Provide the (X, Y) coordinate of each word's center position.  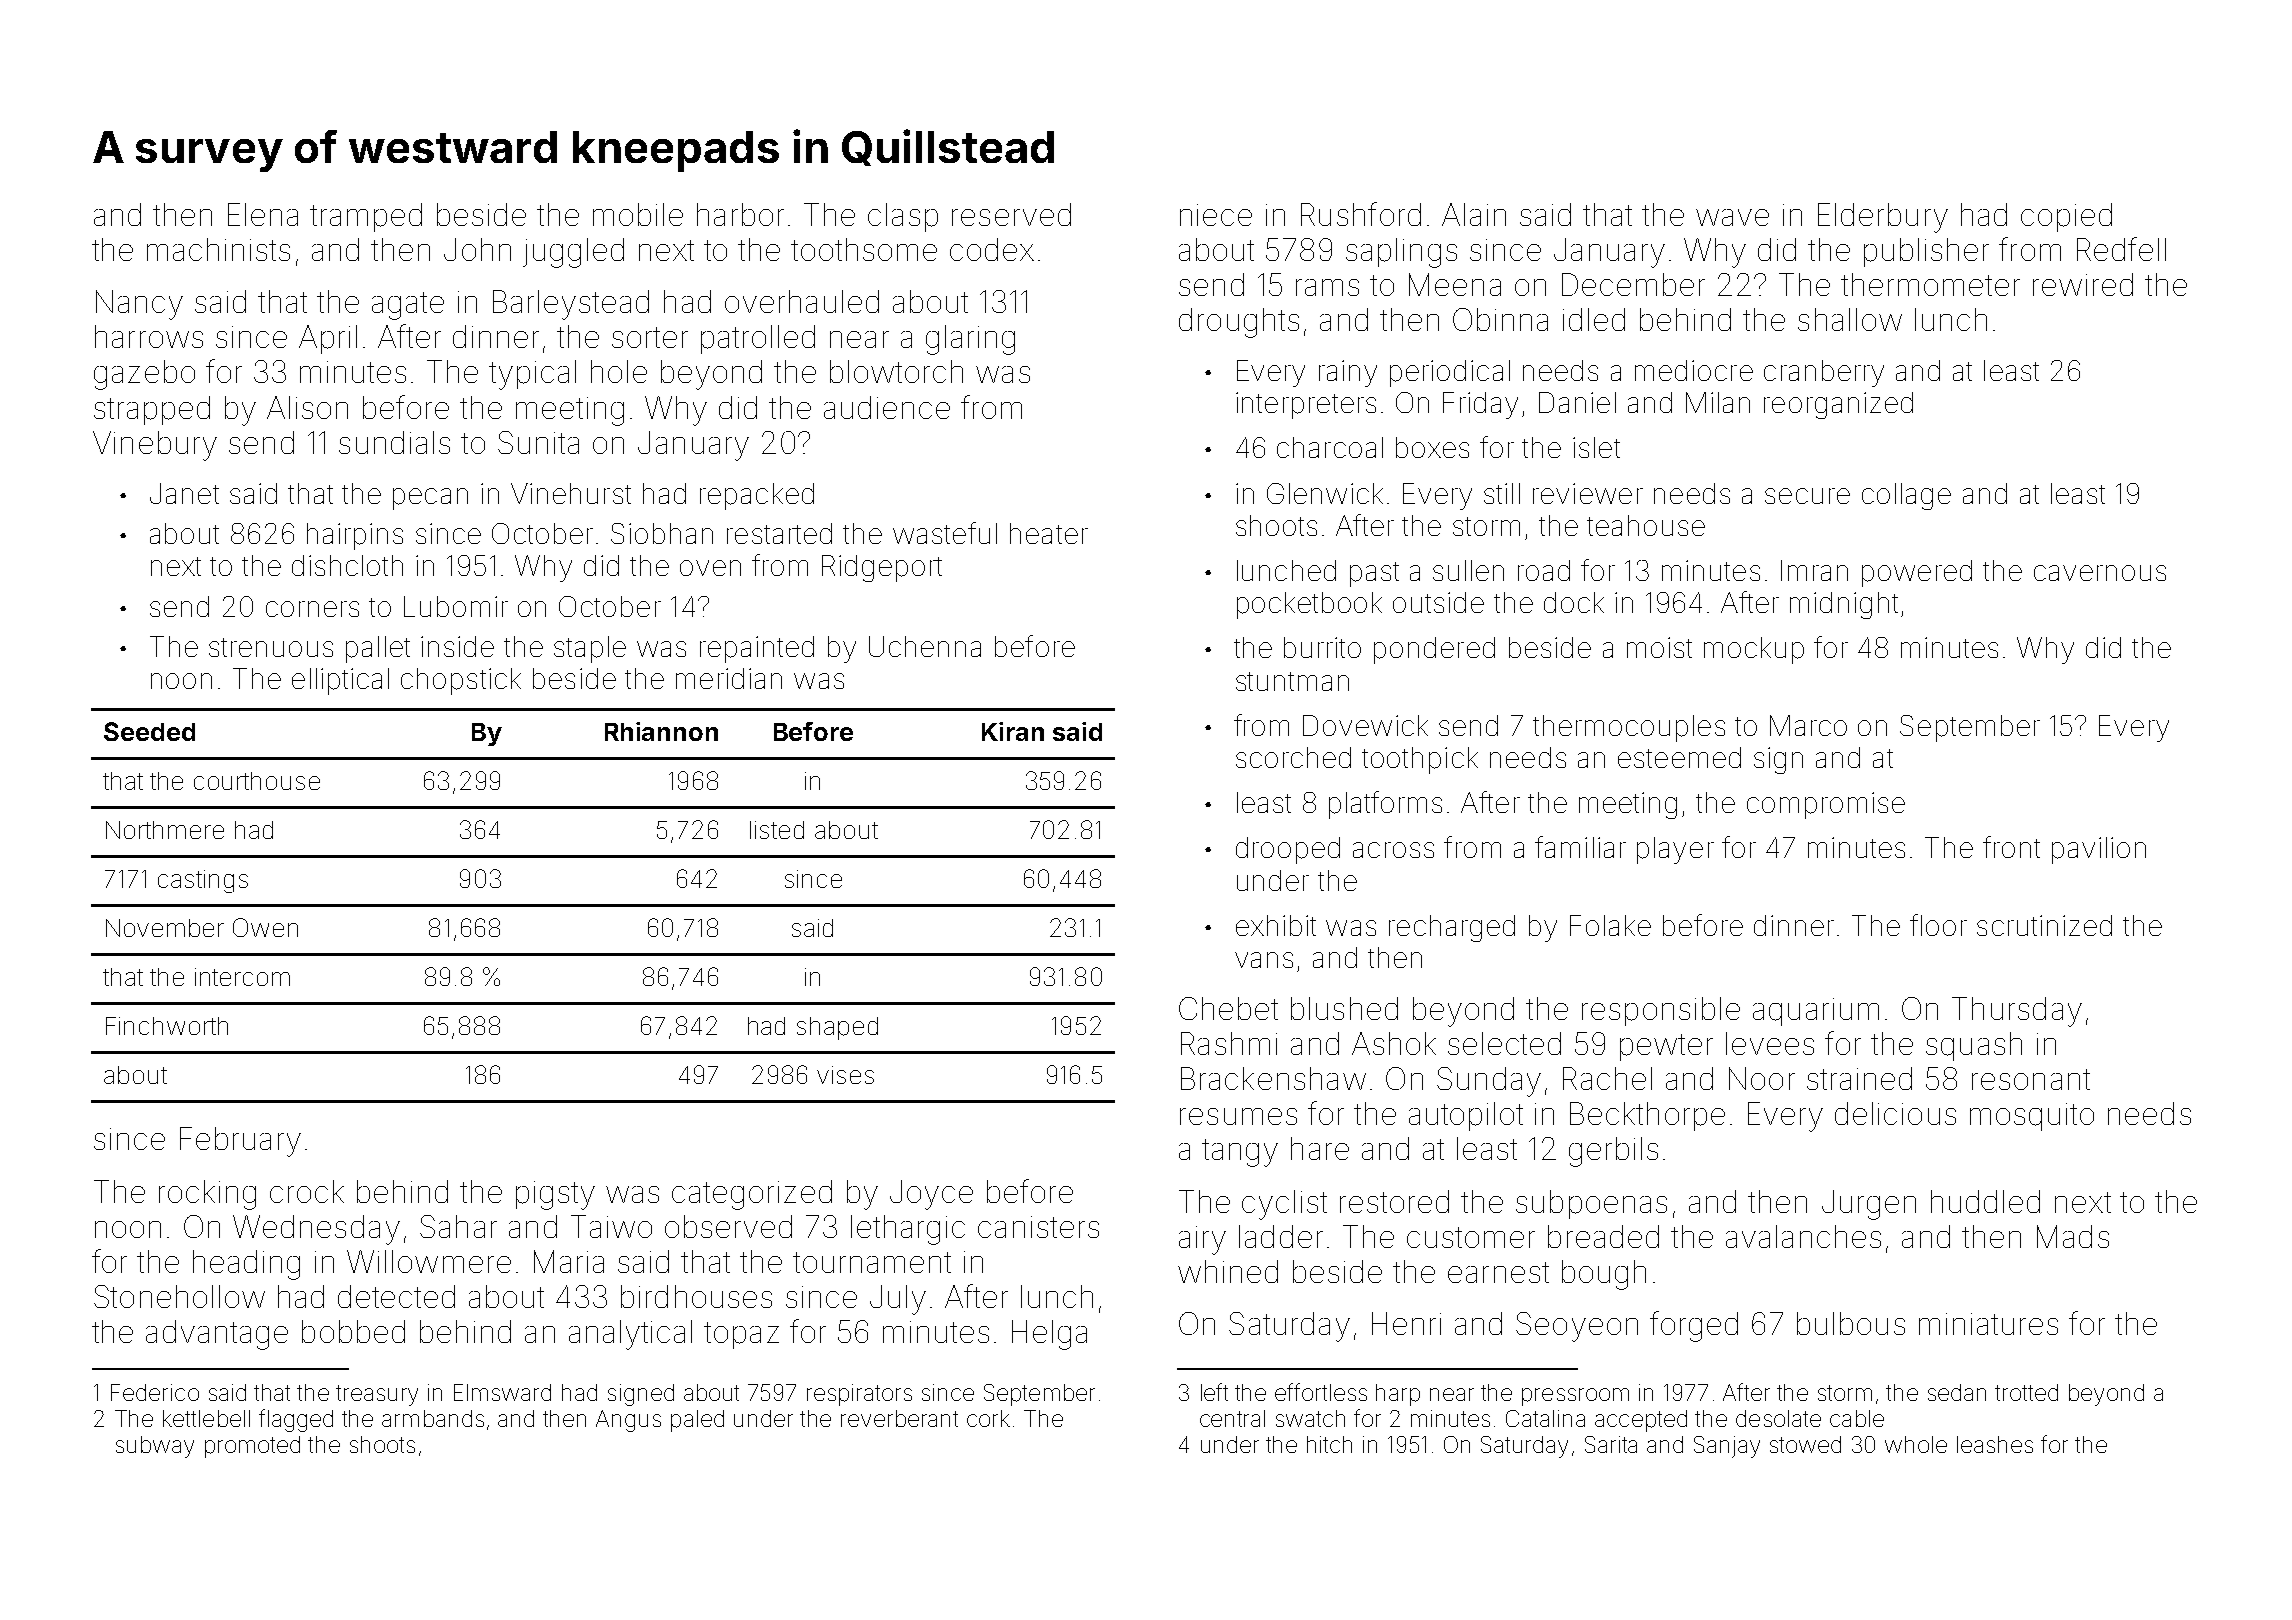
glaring (970, 340)
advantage (217, 1335)
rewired (2083, 284)
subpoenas (1591, 1204)
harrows (149, 336)
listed (777, 830)
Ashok (1394, 1043)
